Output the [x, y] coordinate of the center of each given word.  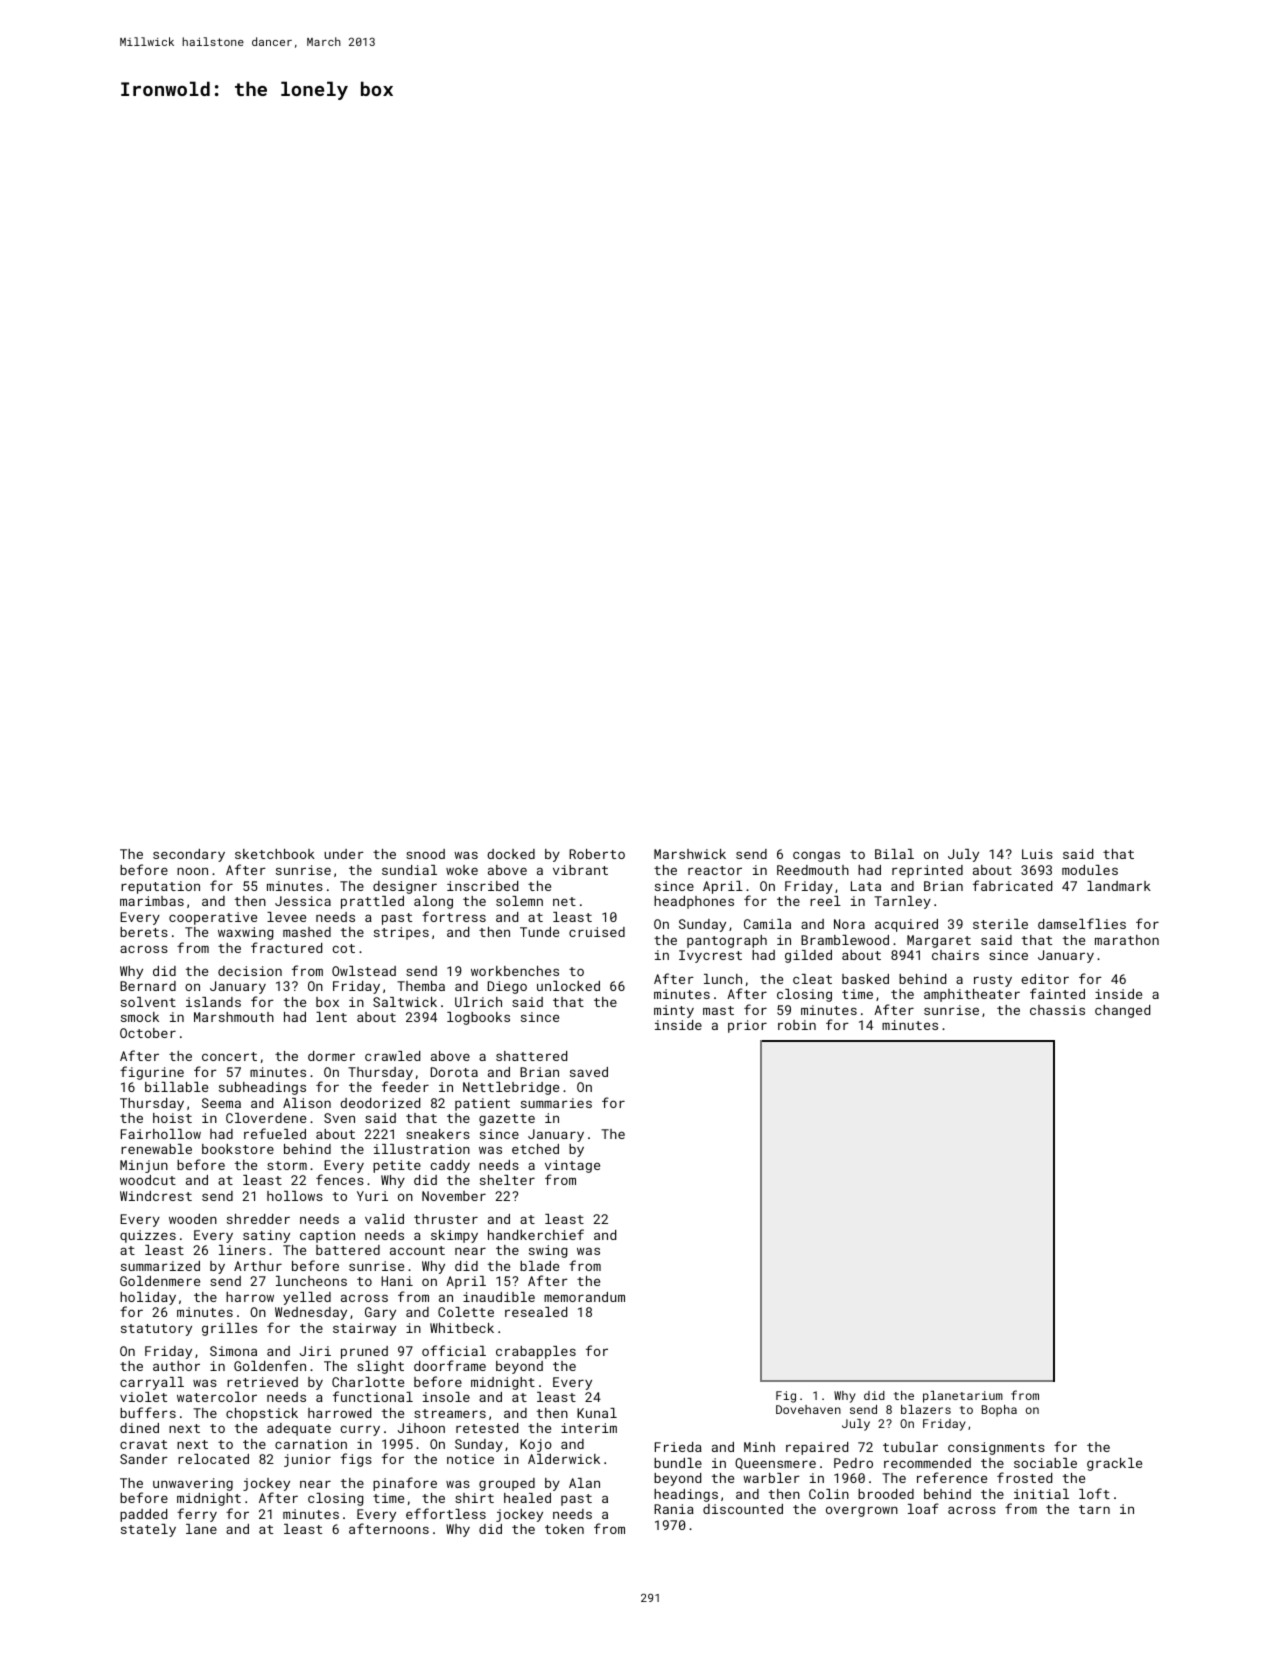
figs [356, 1460]
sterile [1000, 924]
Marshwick [690, 854]
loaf [923, 1508]
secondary [189, 855]
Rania [674, 1509]
